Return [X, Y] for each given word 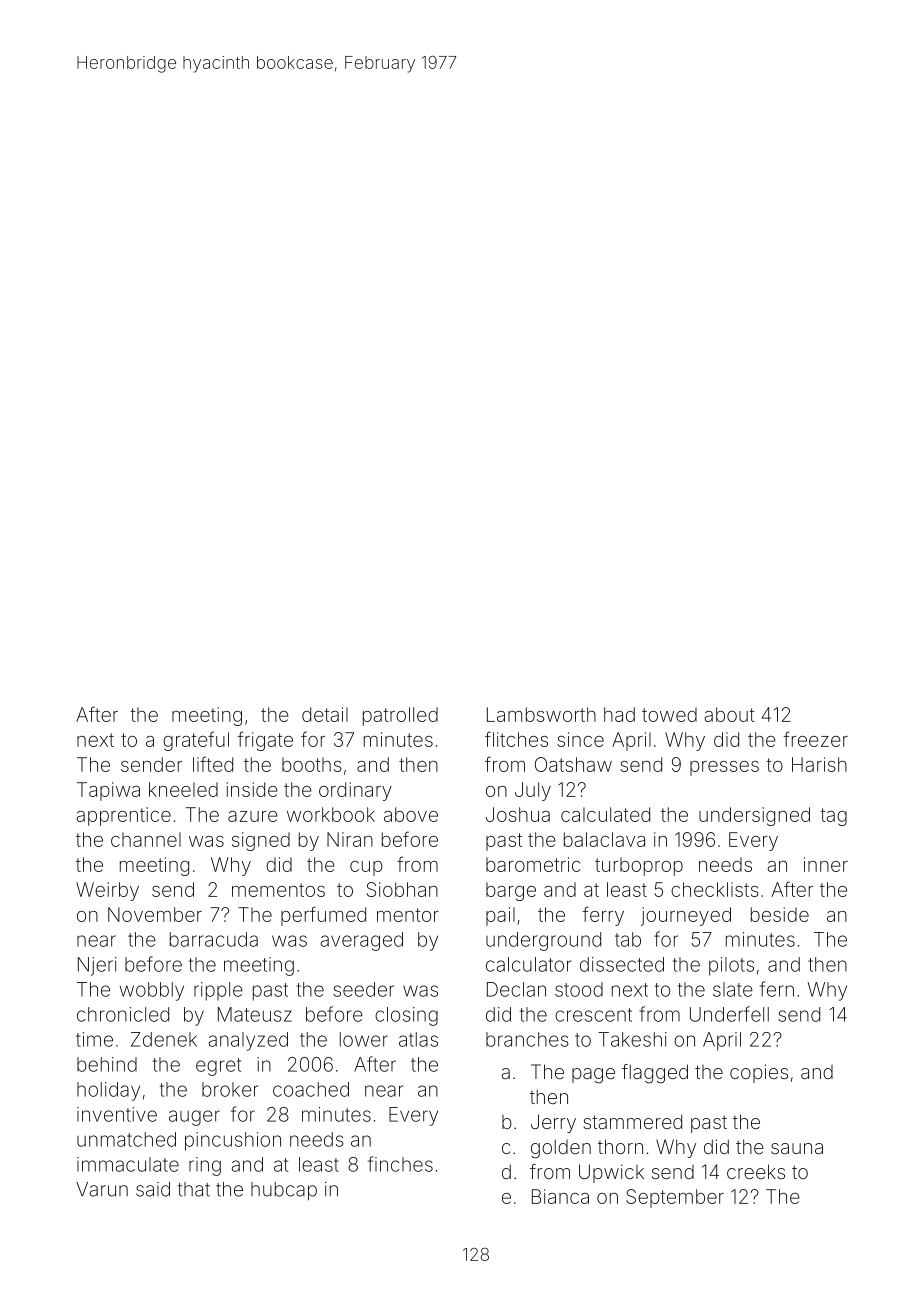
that [194, 1189]
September [675, 1198]
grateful [196, 741]
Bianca [560, 1196]
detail [325, 714]
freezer [815, 739]
